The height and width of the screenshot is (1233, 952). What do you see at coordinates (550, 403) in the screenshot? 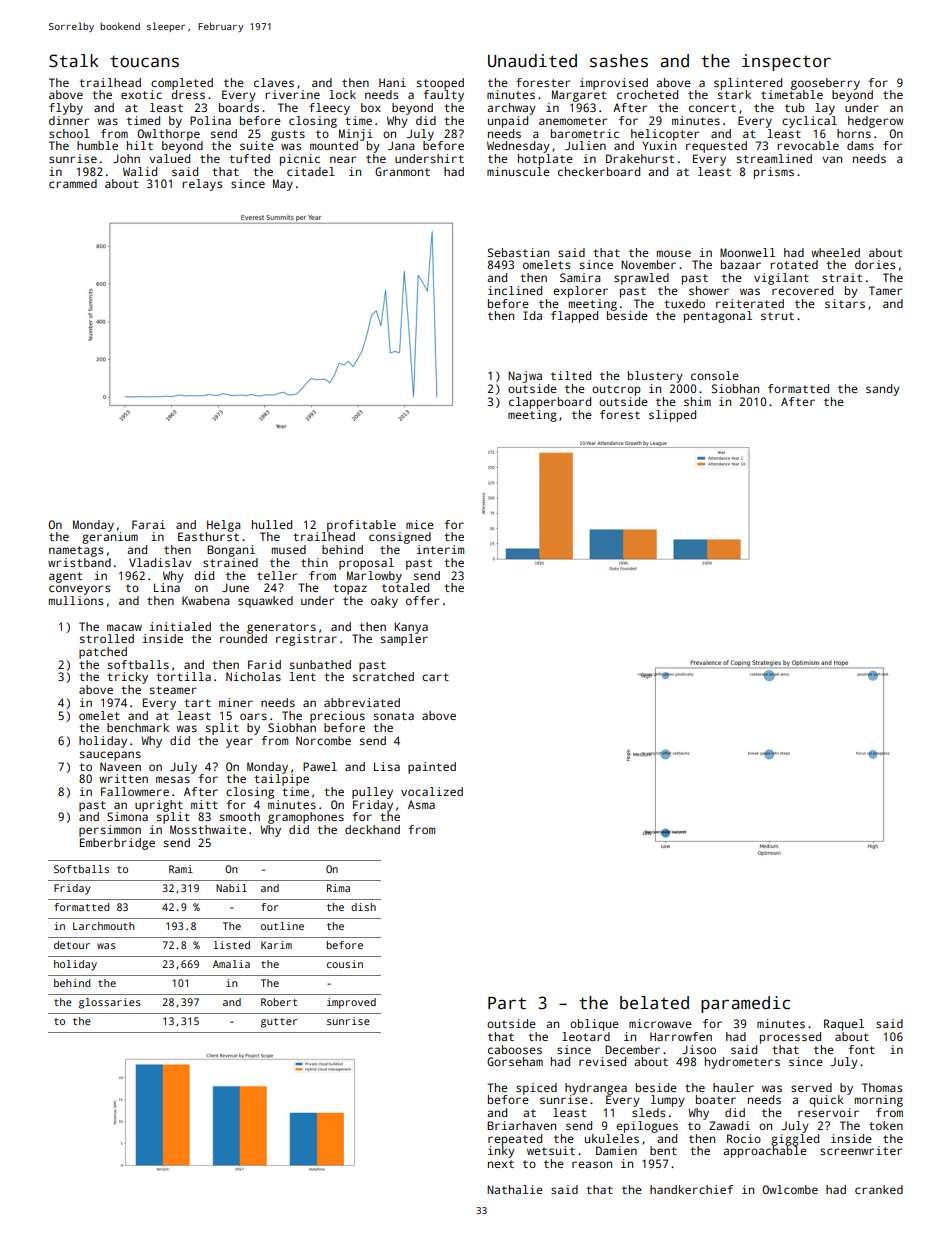
I see `clapperboard` at bounding box center [550, 403].
